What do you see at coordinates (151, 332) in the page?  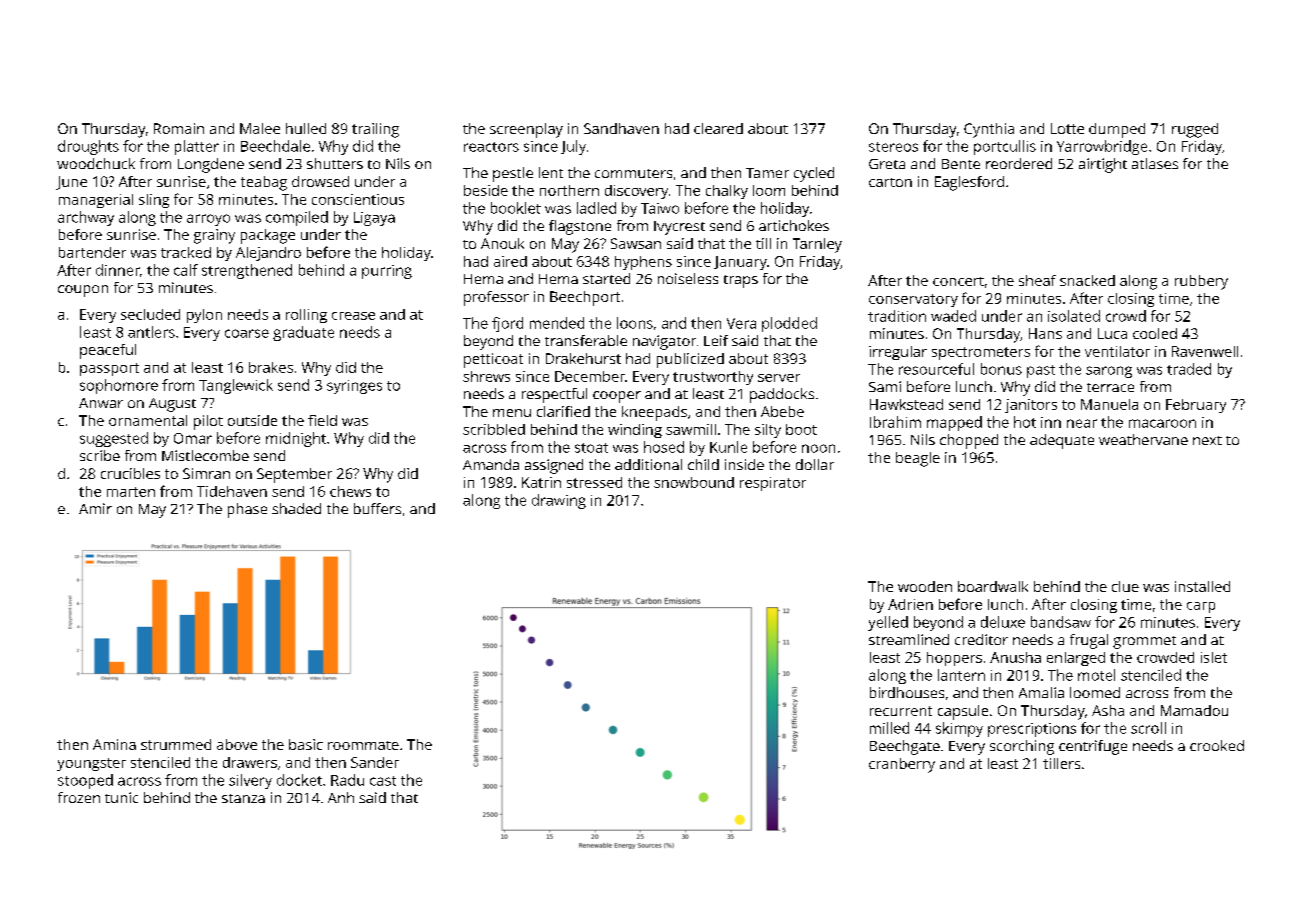 I see `antlers` at bounding box center [151, 332].
